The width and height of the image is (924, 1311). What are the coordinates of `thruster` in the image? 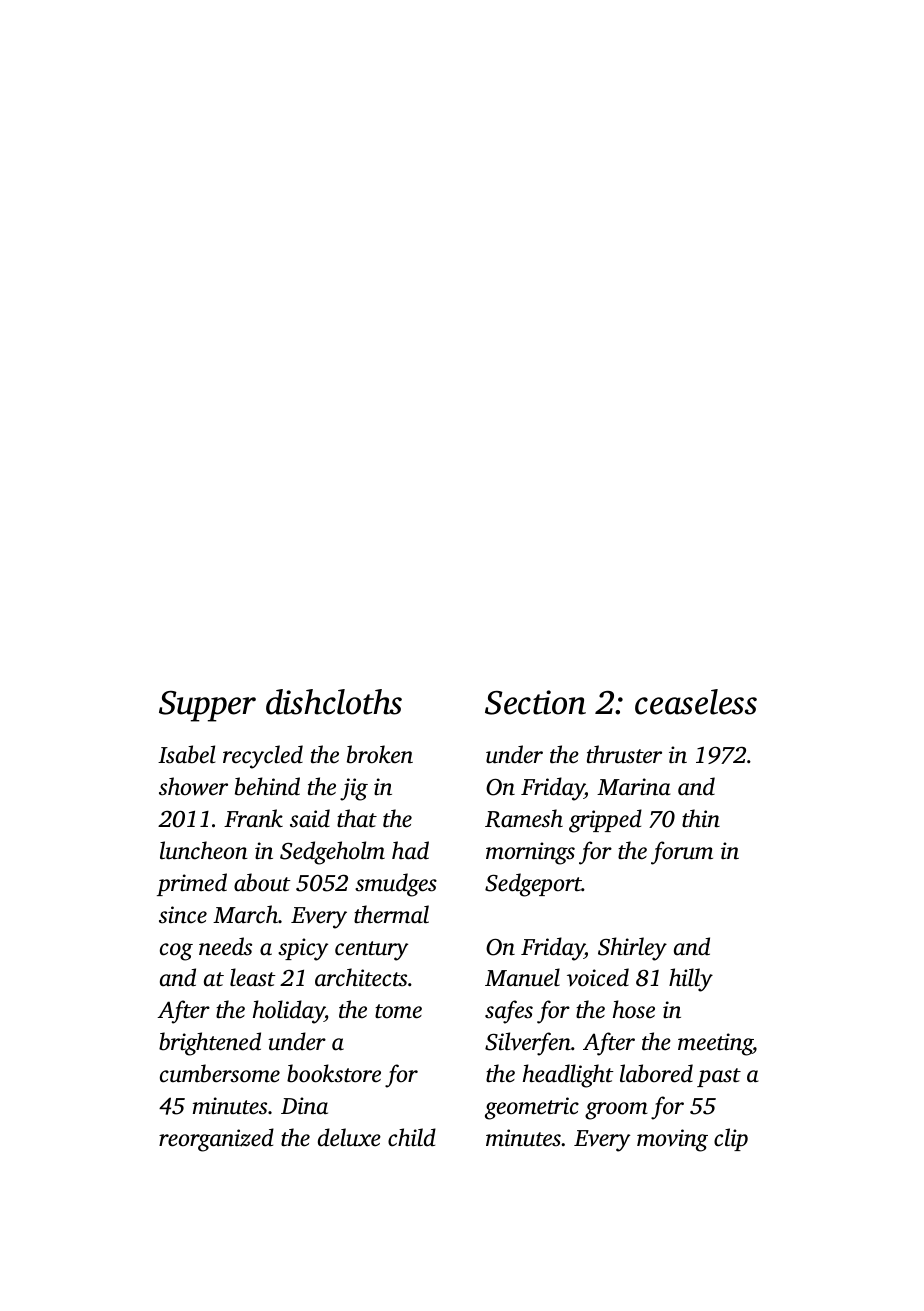 It's located at (624, 754).
